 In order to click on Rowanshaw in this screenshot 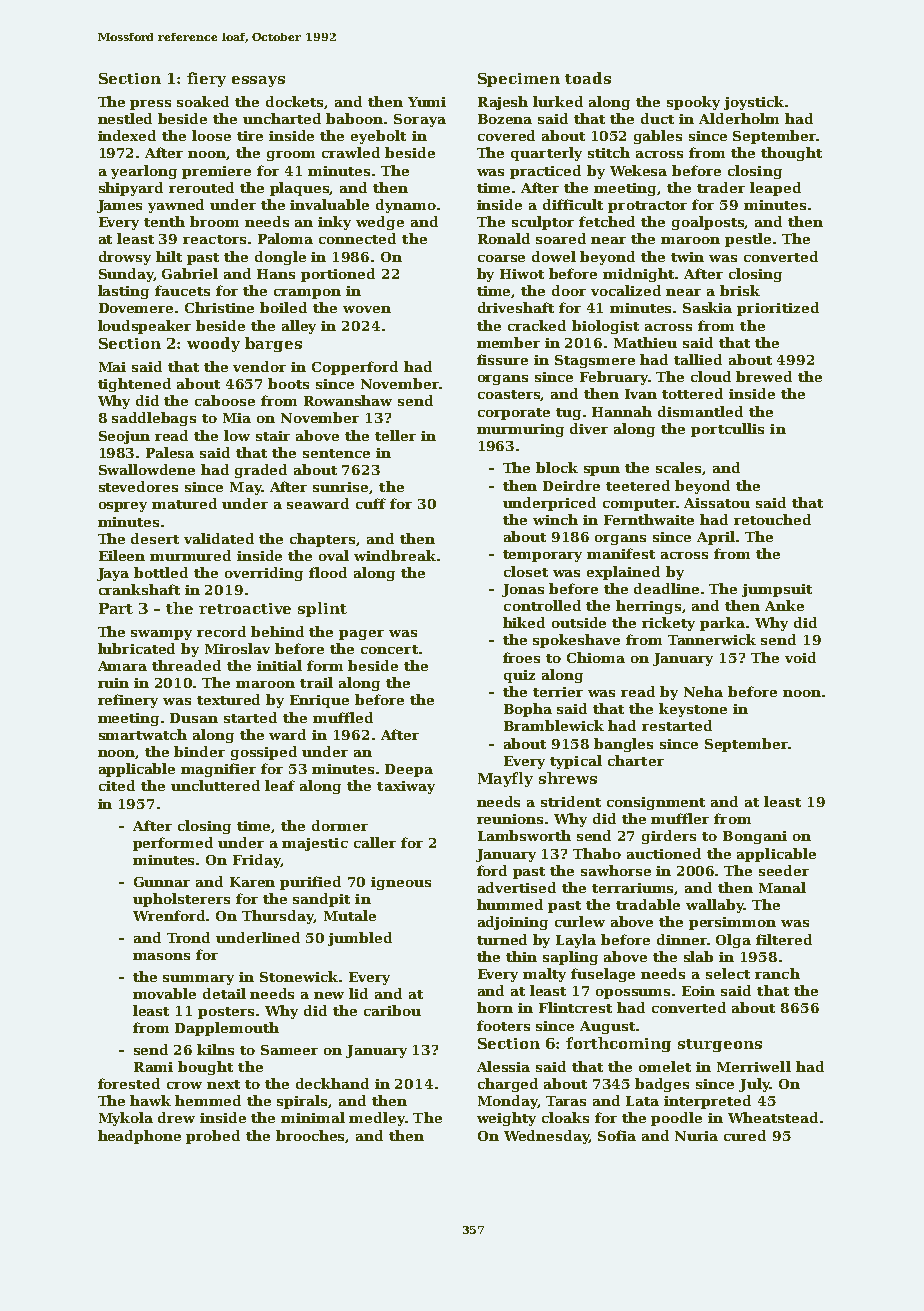, I will do `click(348, 400)`.
